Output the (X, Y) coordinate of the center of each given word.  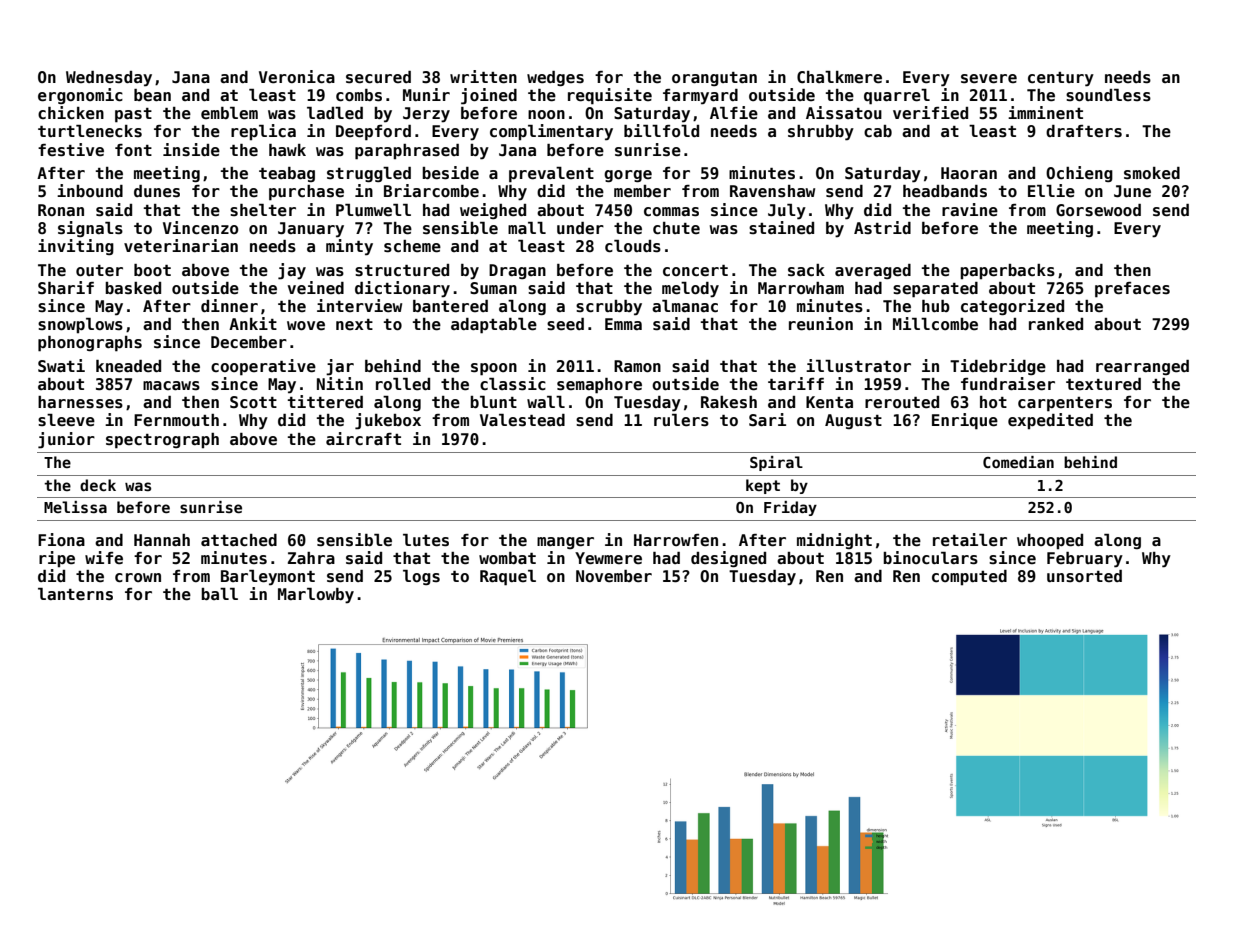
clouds (633, 246)
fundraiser (1008, 384)
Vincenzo (201, 228)
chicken (71, 113)
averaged (873, 271)
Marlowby (316, 596)
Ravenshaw (772, 191)
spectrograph (162, 441)
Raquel (508, 578)
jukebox (388, 421)
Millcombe (935, 324)
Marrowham (801, 288)
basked (133, 288)
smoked (1152, 173)
